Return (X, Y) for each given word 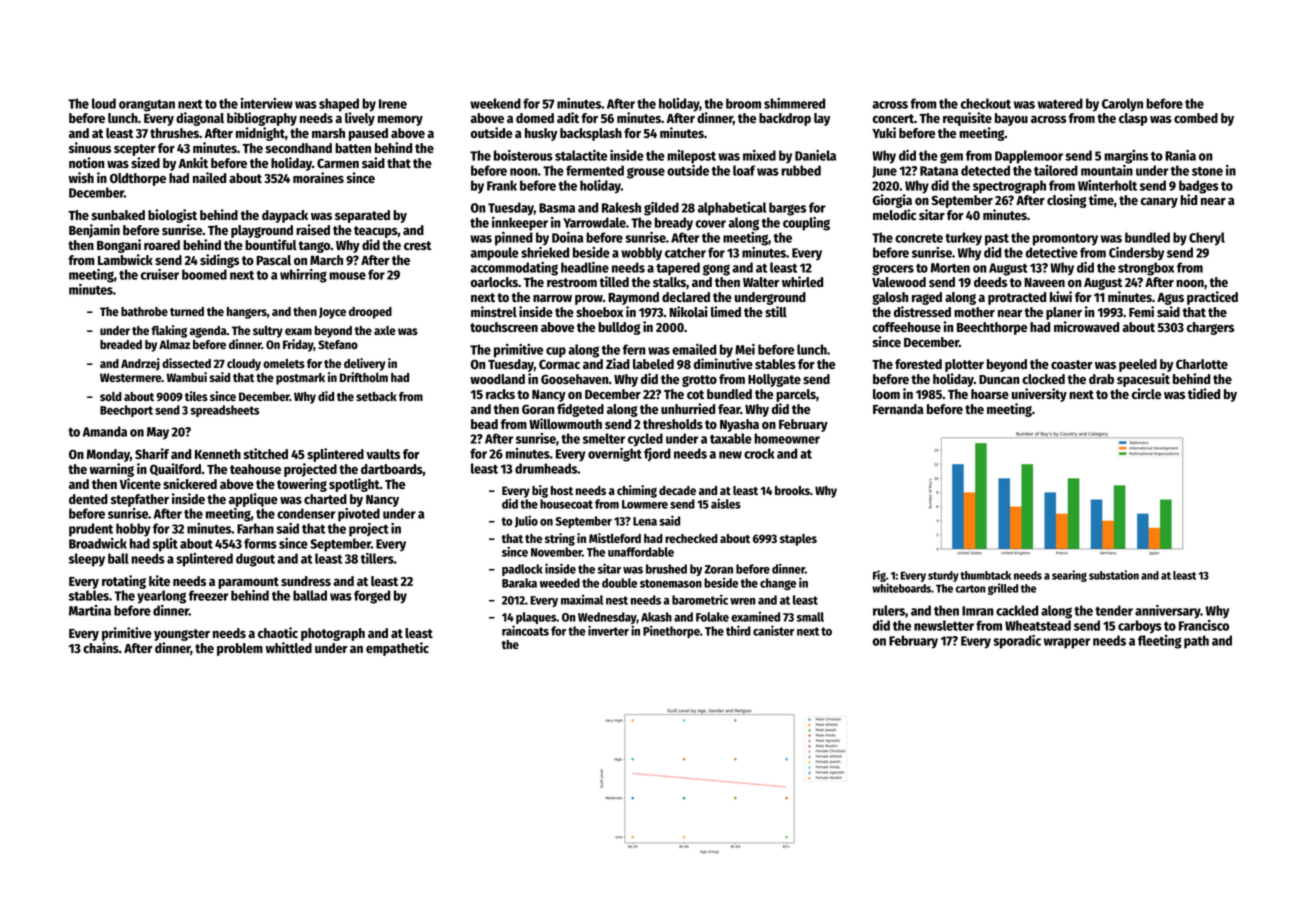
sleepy (87, 560)
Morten (950, 268)
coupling (806, 224)
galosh (890, 298)
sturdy (943, 576)
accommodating (514, 269)
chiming (637, 491)
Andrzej (140, 364)
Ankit (193, 162)
